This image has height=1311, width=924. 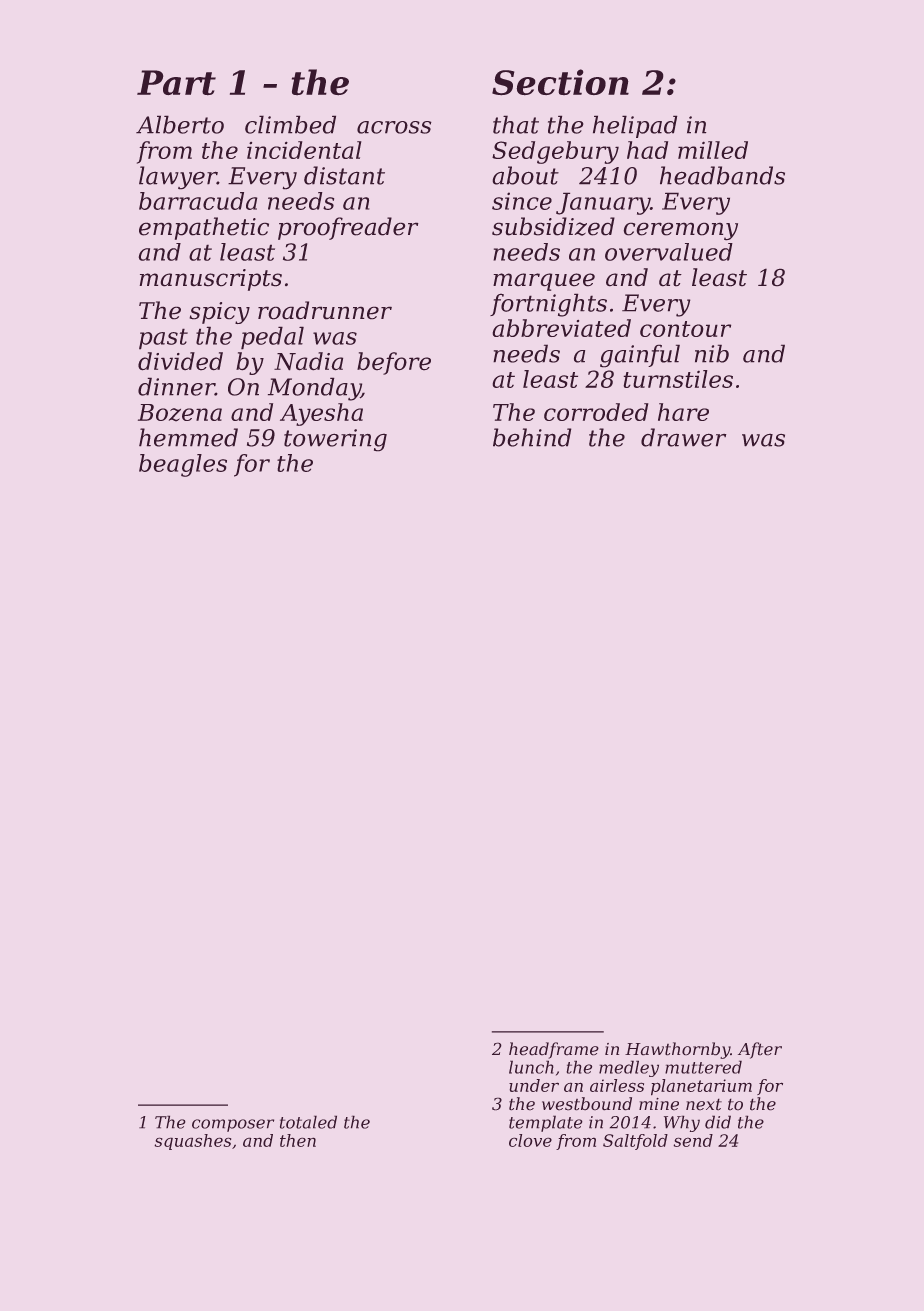 I want to click on Sedgebury, so click(x=555, y=152).
